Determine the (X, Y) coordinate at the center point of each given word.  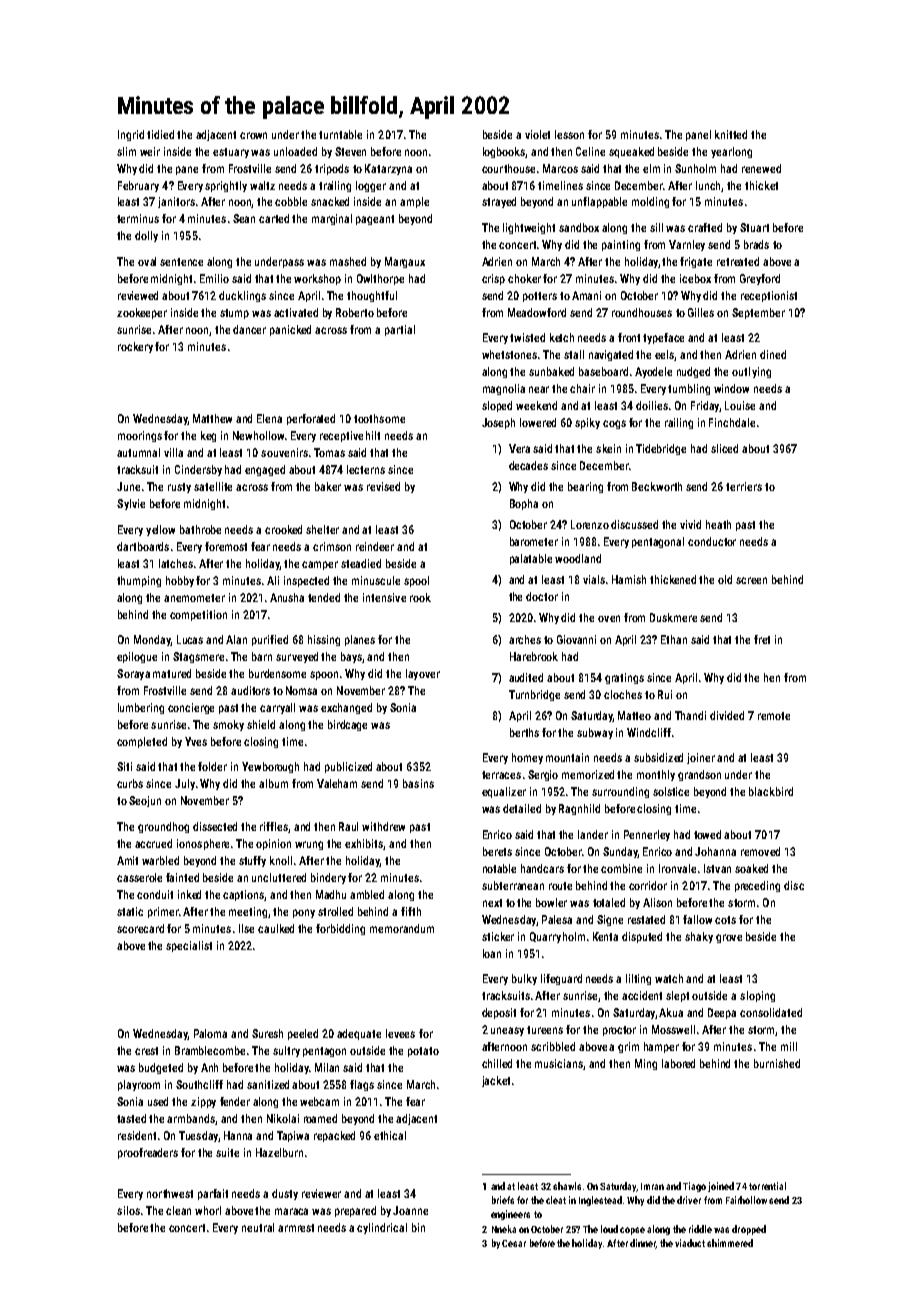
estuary (231, 153)
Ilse (246, 928)
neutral (258, 1227)
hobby (180, 581)
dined (773, 354)
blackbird (771, 791)
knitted (731, 134)
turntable (340, 134)
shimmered (730, 1243)
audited (526, 677)
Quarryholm (557, 937)
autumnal (138, 452)
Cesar (514, 1243)
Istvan (717, 868)
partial (400, 330)
